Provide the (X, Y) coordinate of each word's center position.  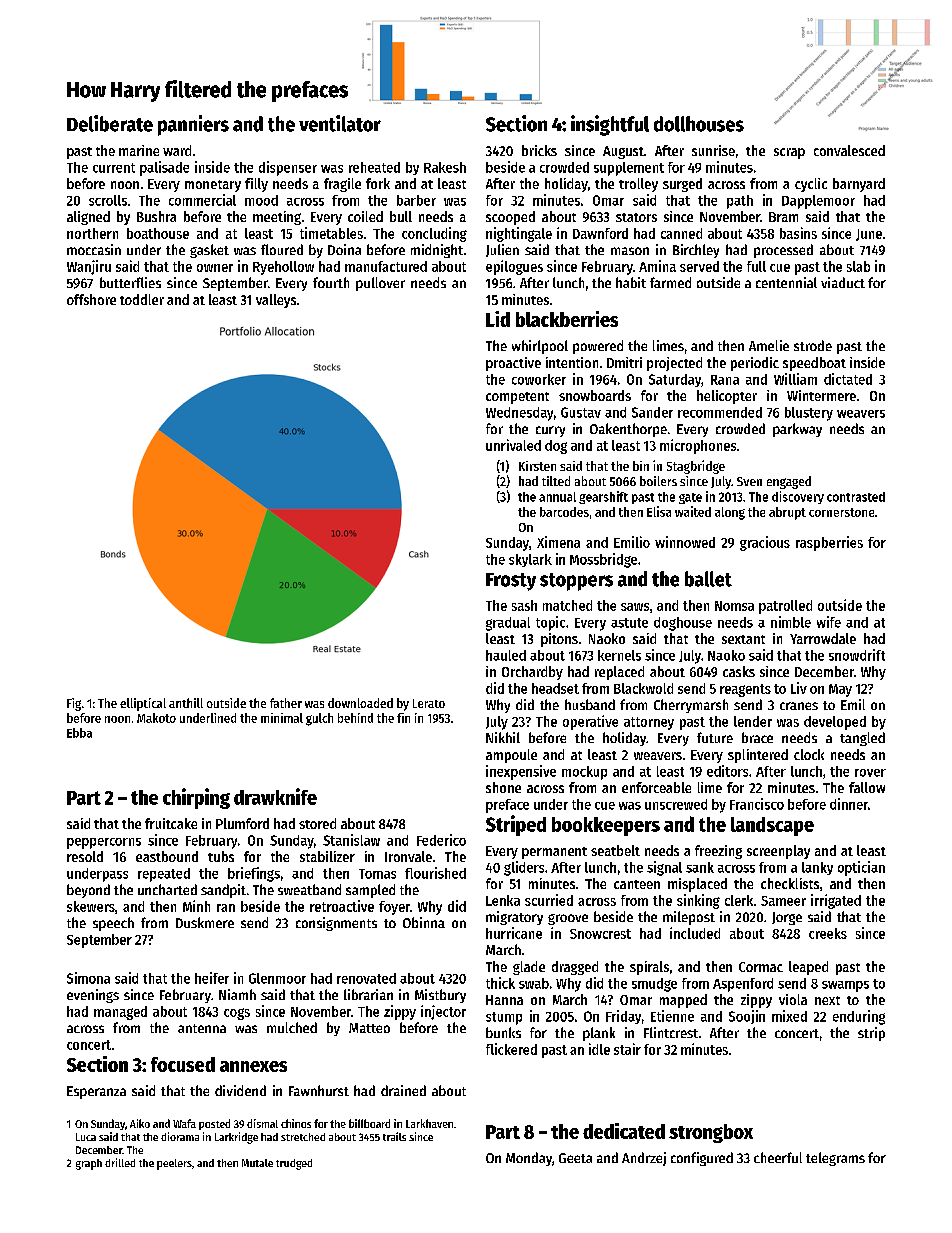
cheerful (778, 1157)
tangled (862, 739)
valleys (276, 301)
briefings (254, 874)
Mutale (257, 1163)
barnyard (859, 185)
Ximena (558, 542)
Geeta (575, 1158)
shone (503, 787)
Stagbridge (696, 467)
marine (139, 150)
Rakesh (445, 167)
